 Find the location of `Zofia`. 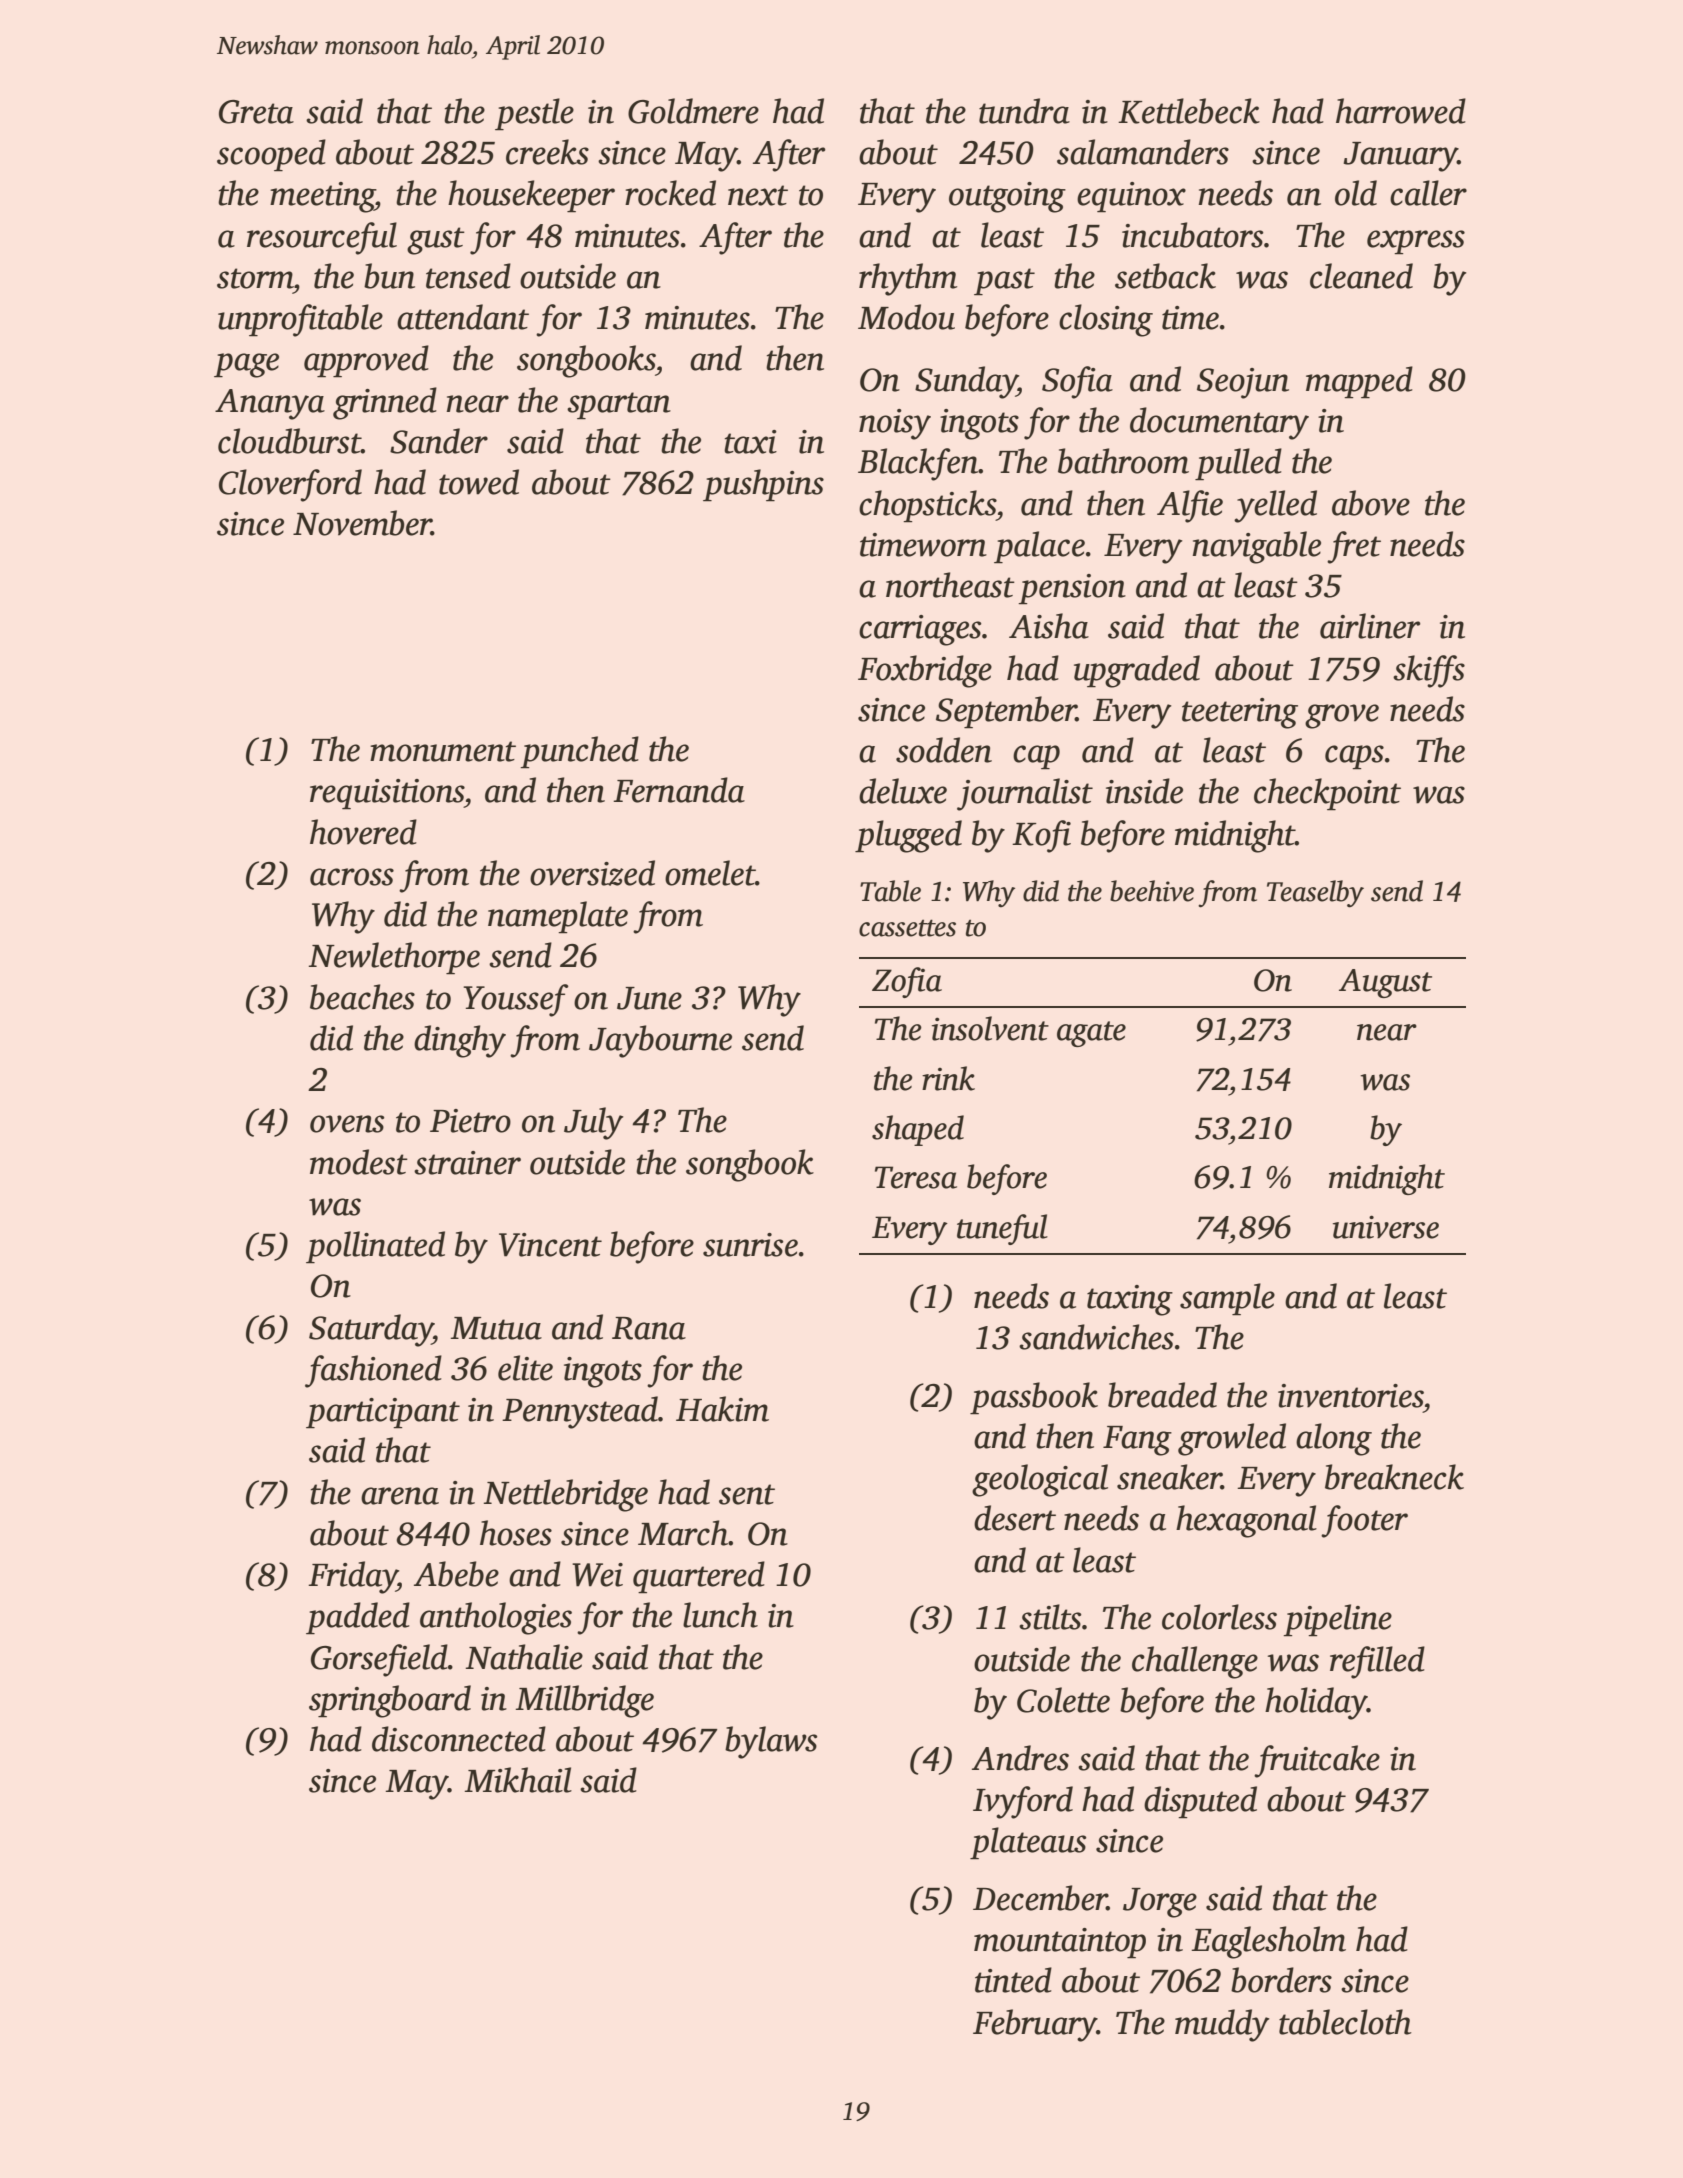

Zofia is located at coordinates (907, 982).
